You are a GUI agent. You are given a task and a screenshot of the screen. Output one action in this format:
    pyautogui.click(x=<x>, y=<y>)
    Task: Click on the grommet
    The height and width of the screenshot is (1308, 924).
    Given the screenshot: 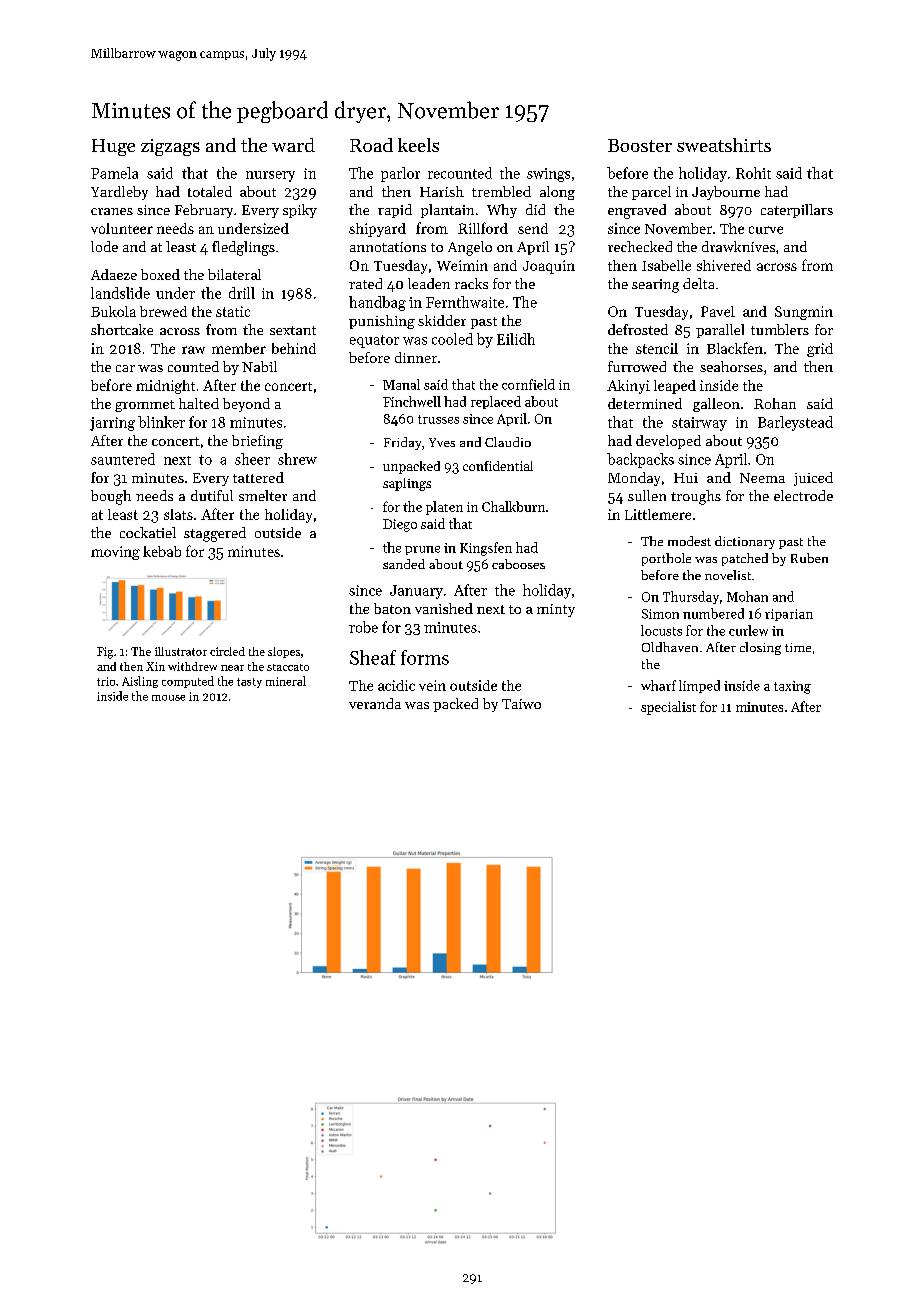 What is the action you would take?
    pyautogui.click(x=145, y=406)
